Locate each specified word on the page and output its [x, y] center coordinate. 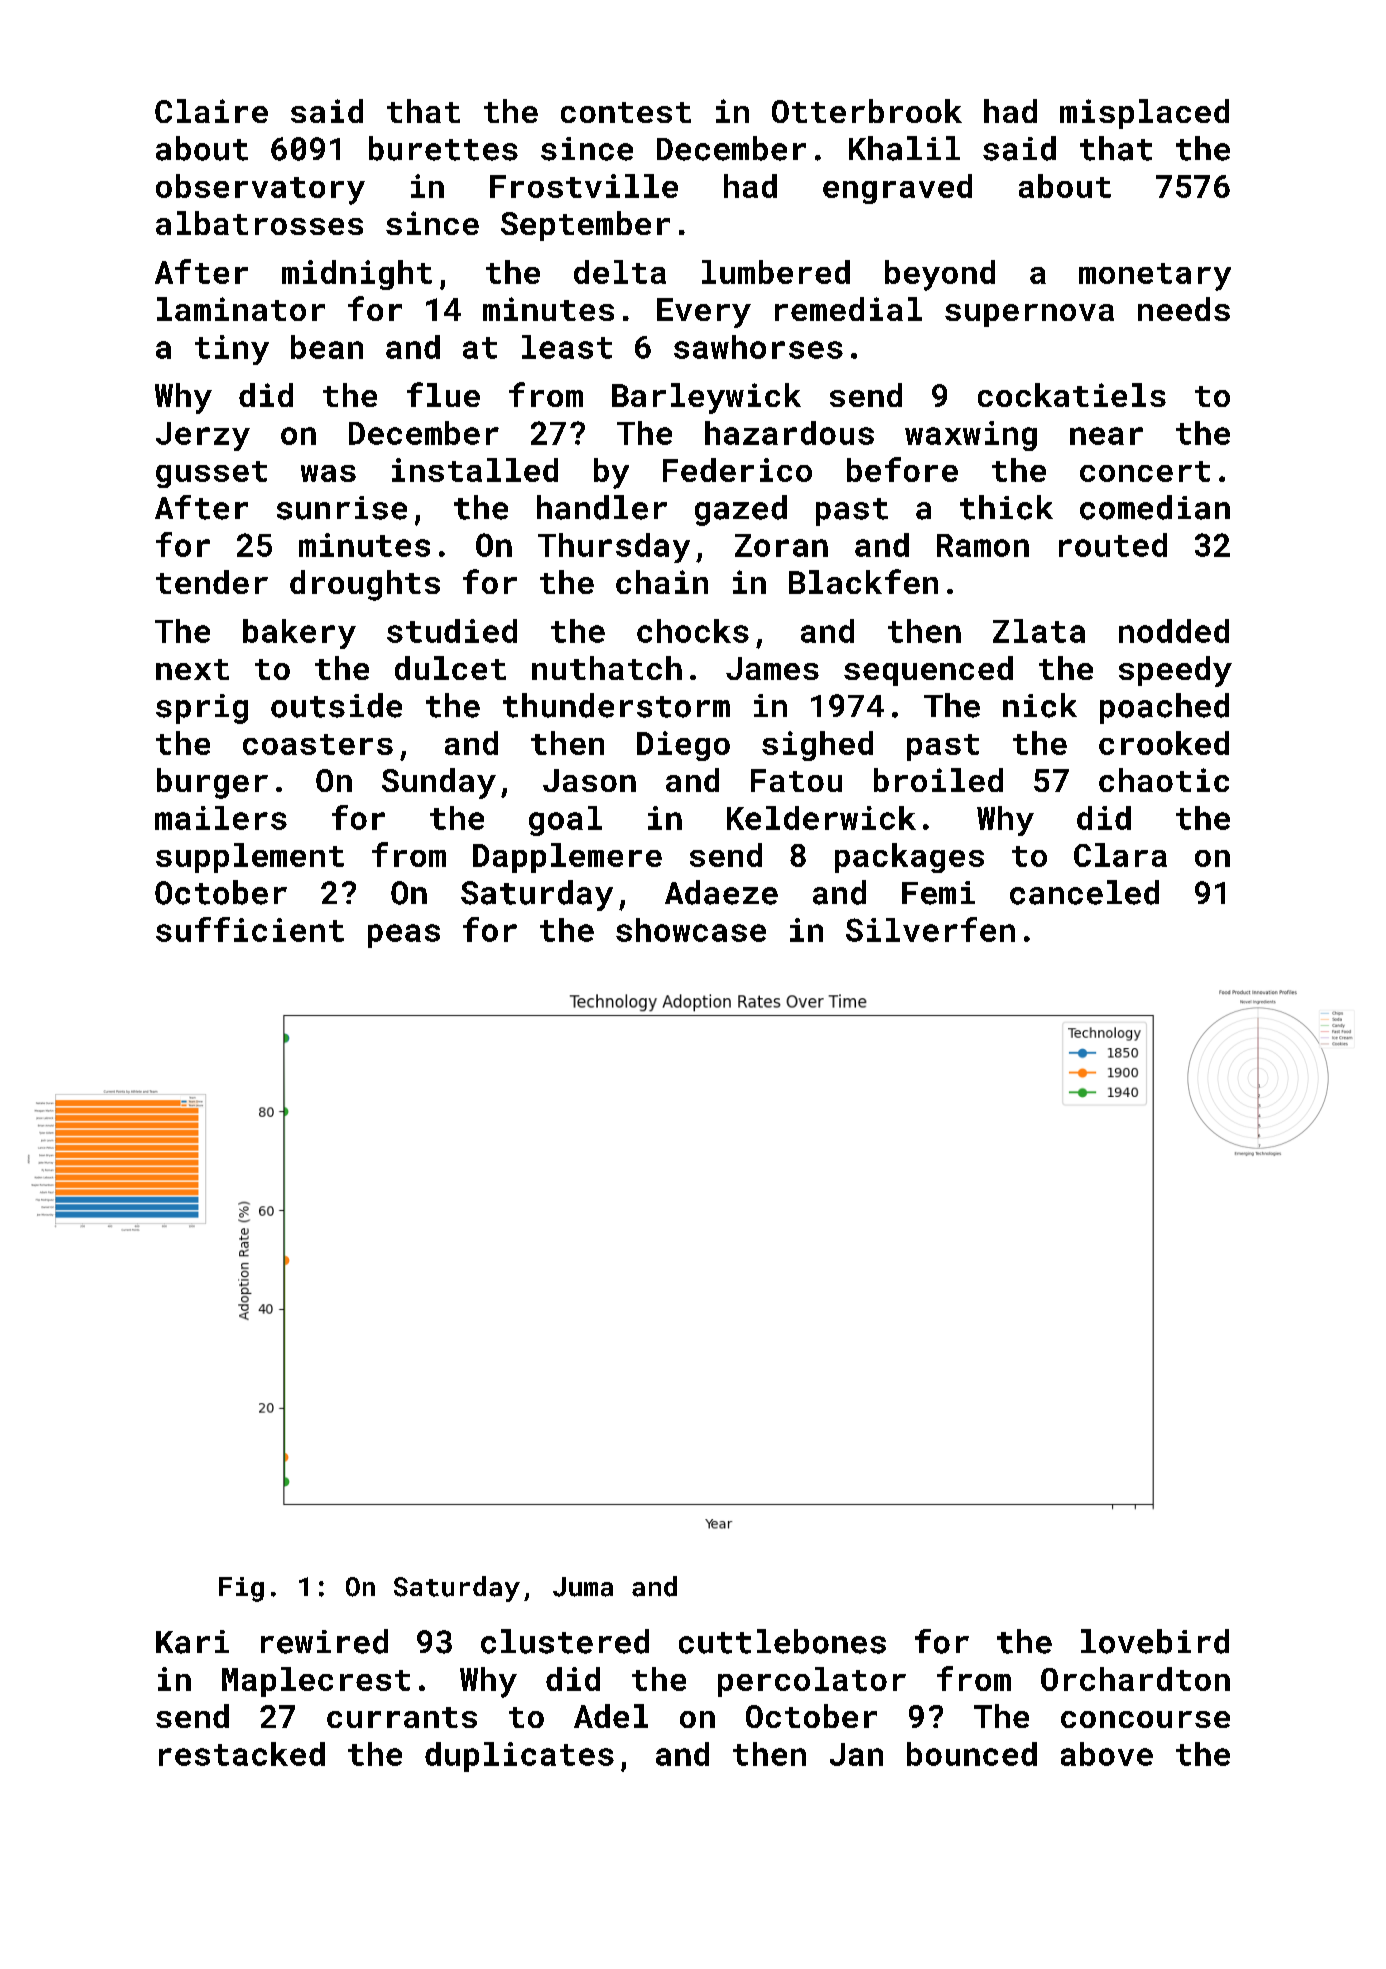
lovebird [1155, 1641]
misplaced [1144, 114]
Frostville [584, 186]
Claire [211, 111]
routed [1113, 545]
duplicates [519, 1757]
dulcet [450, 668]
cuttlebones [782, 1641]
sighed [817, 746]
